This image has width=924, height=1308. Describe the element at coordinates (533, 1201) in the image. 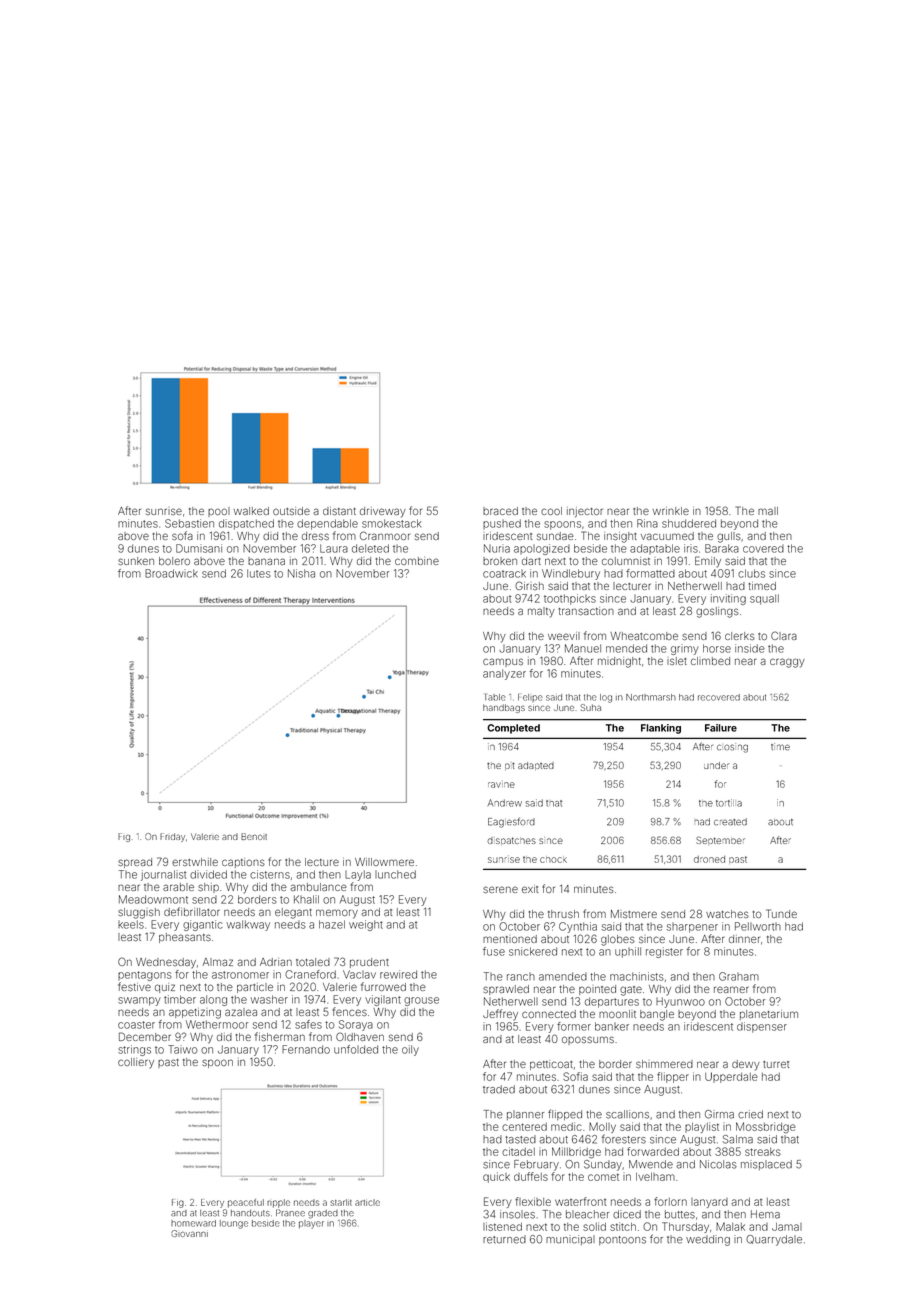

I see `flexible` at that location.
